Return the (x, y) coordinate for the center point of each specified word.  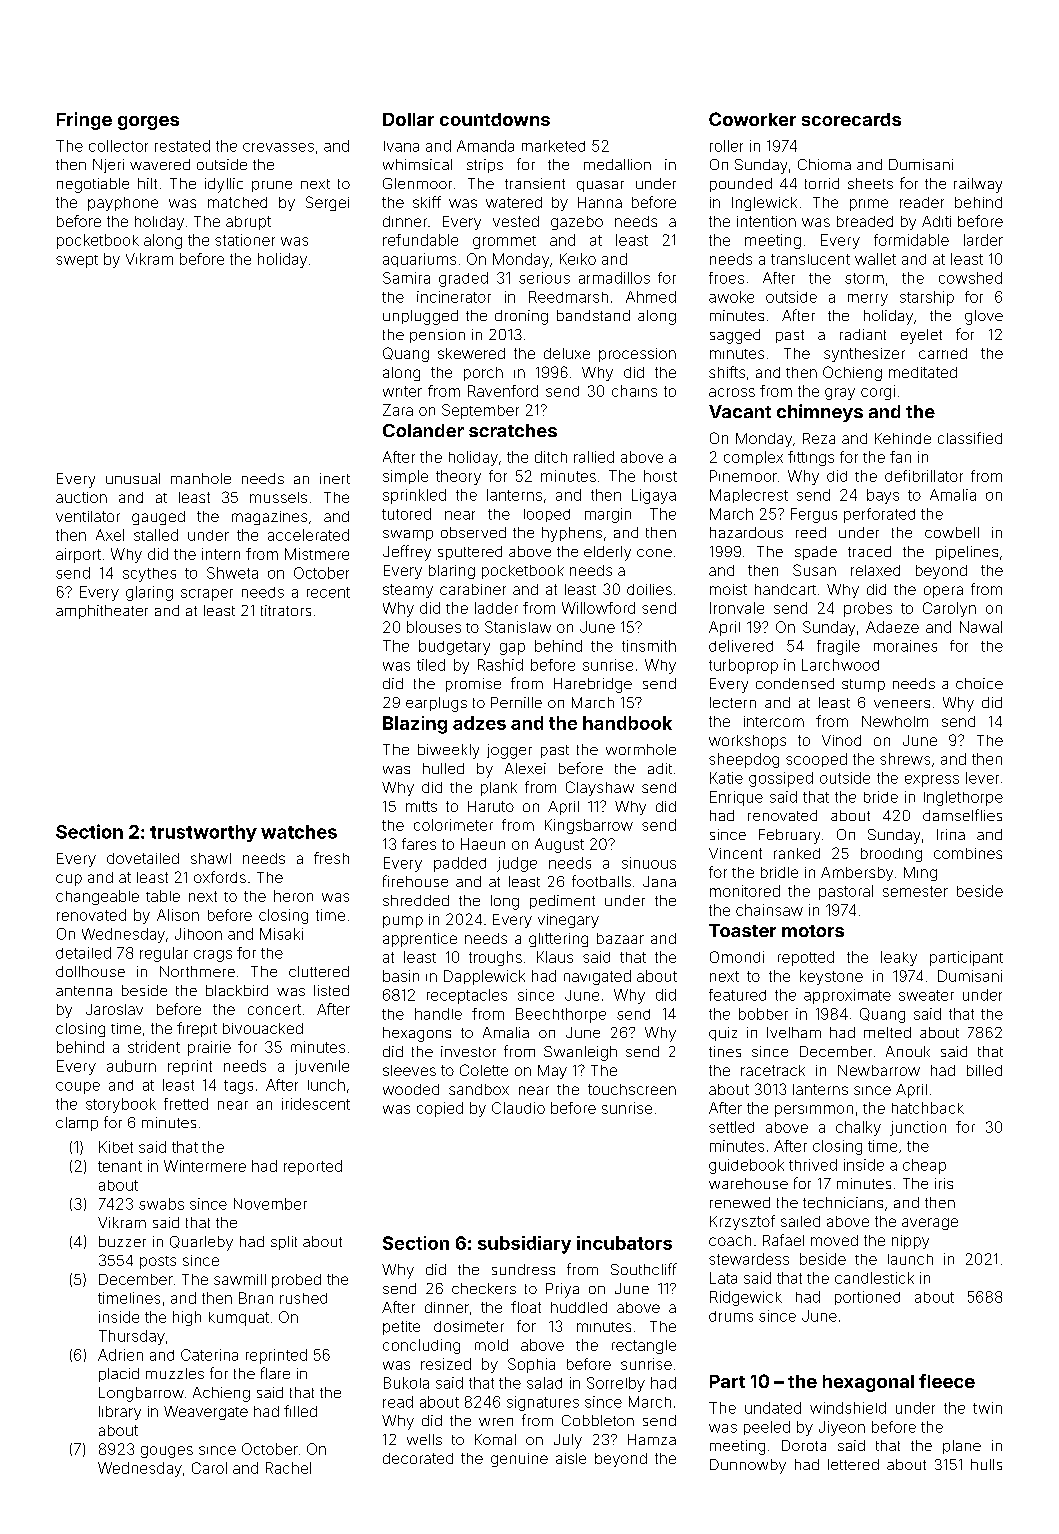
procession (637, 355)
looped (547, 515)
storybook (121, 1105)
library (120, 1413)
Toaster (742, 930)
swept (77, 261)
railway (978, 185)
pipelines (967, 553)
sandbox (479, 1089)
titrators (286, 610)
